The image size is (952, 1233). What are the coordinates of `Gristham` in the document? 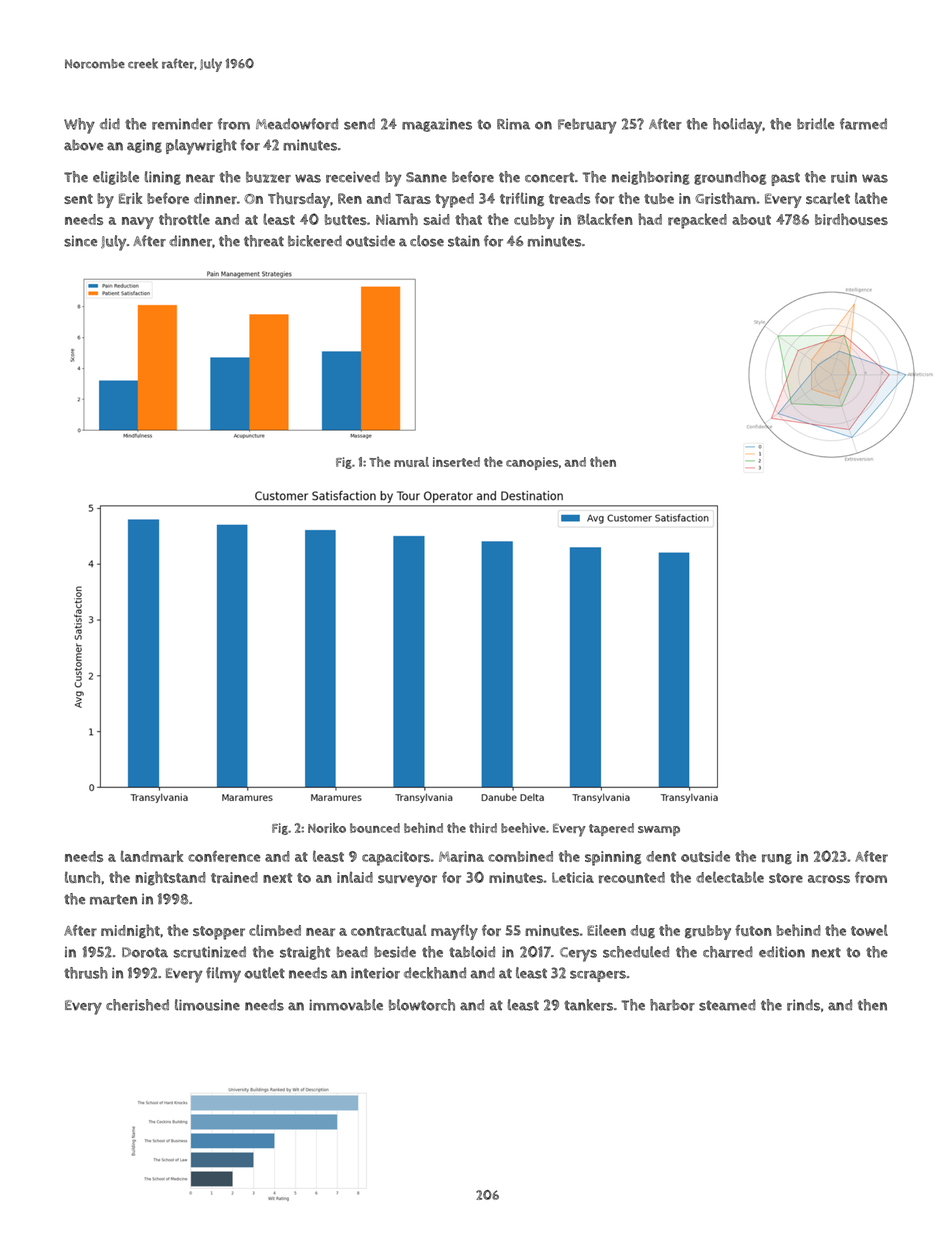 It's located at (725, 198).
